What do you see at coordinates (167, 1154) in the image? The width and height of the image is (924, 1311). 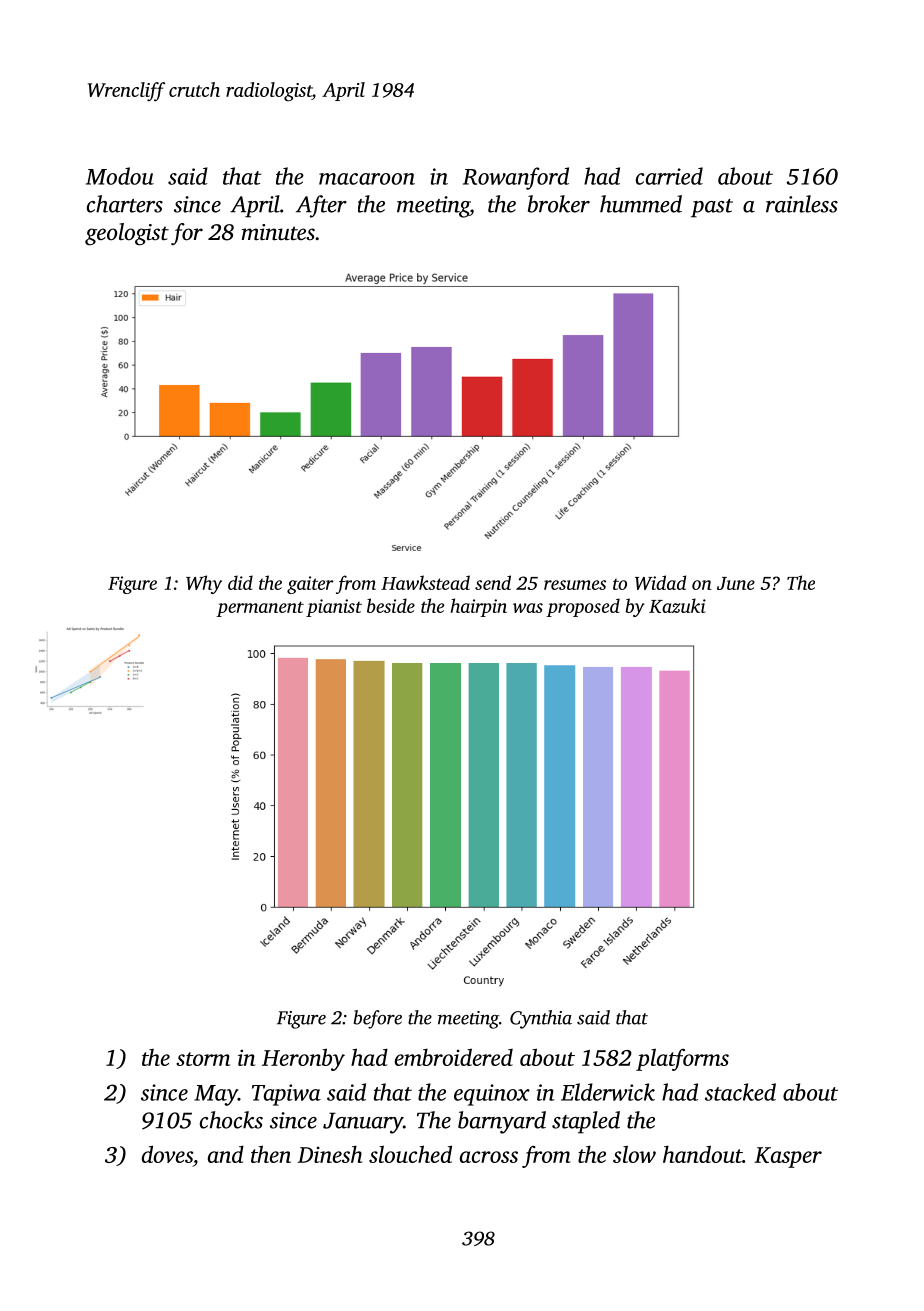 I see `doves` at bounding box center [167, 1154].
